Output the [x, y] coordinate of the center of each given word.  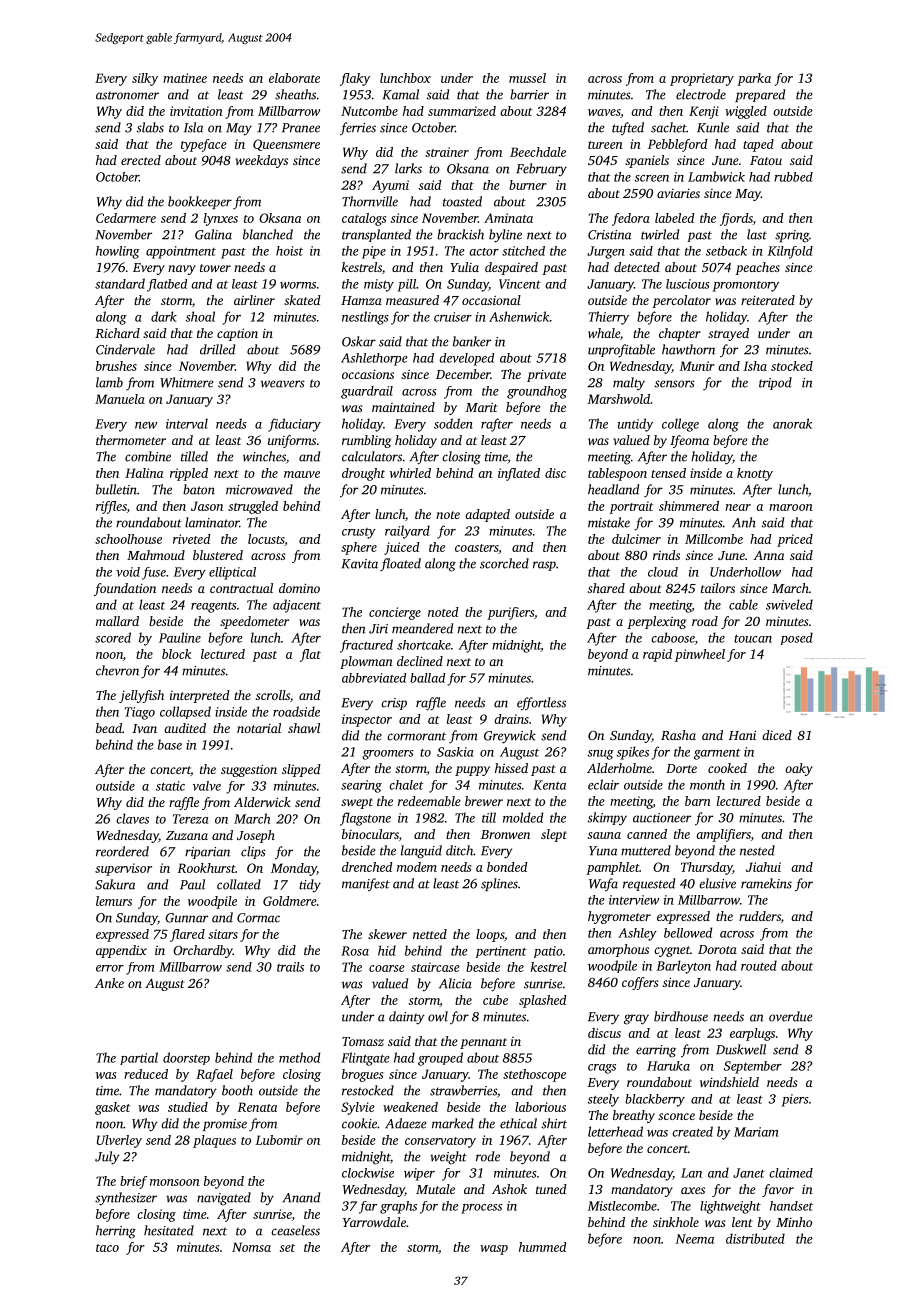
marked [453, 1123]
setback [726, 251]
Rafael [214, 1075]
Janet [749, 1173]
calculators [372, 456]
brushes [116, 366]
